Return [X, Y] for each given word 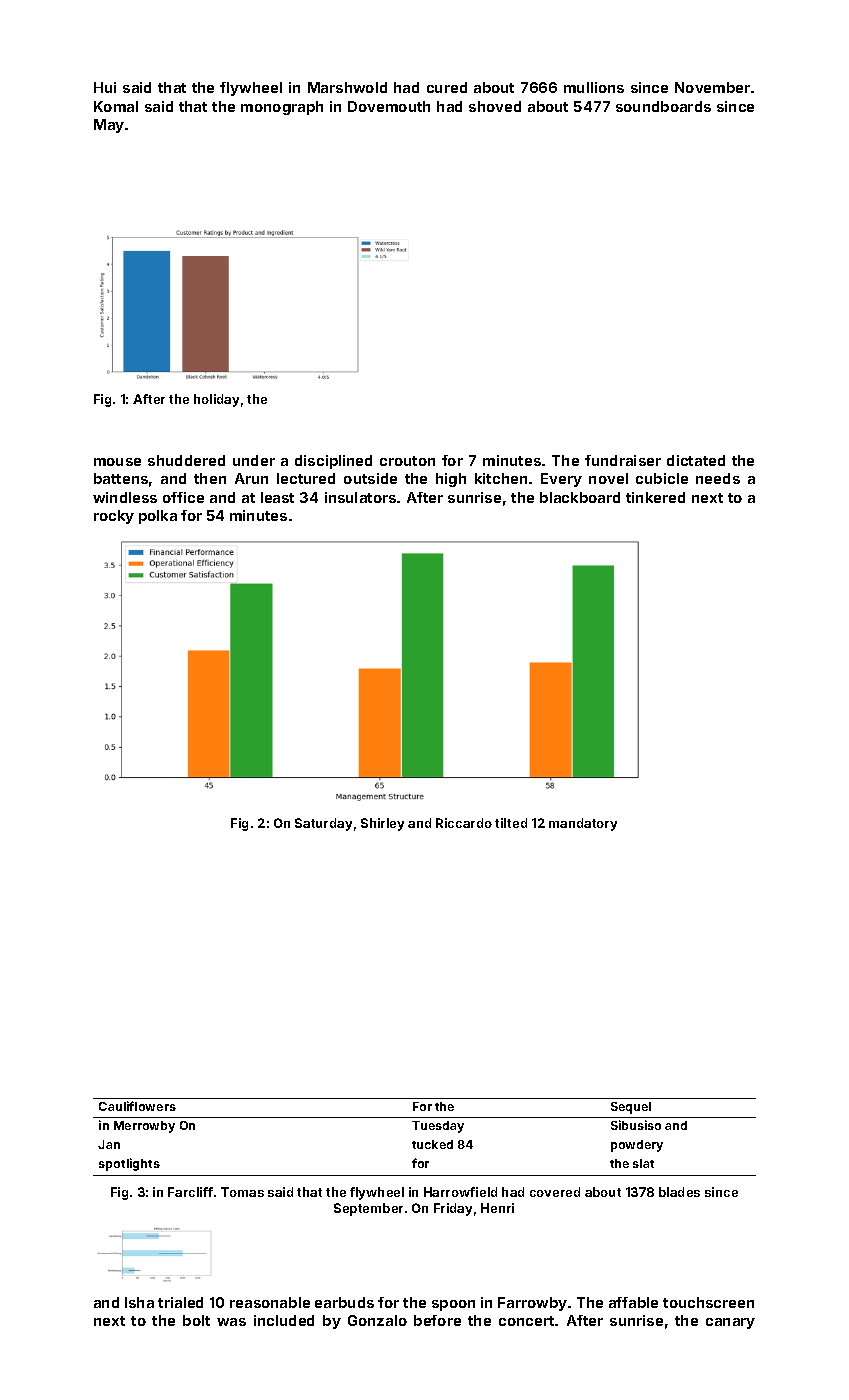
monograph [282, 108]
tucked [432, 1144]
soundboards [663, 106]
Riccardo [464, 823]
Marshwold [347, 87]
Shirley [382, 824]
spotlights [129, 1164]
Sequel [631, 1108]
